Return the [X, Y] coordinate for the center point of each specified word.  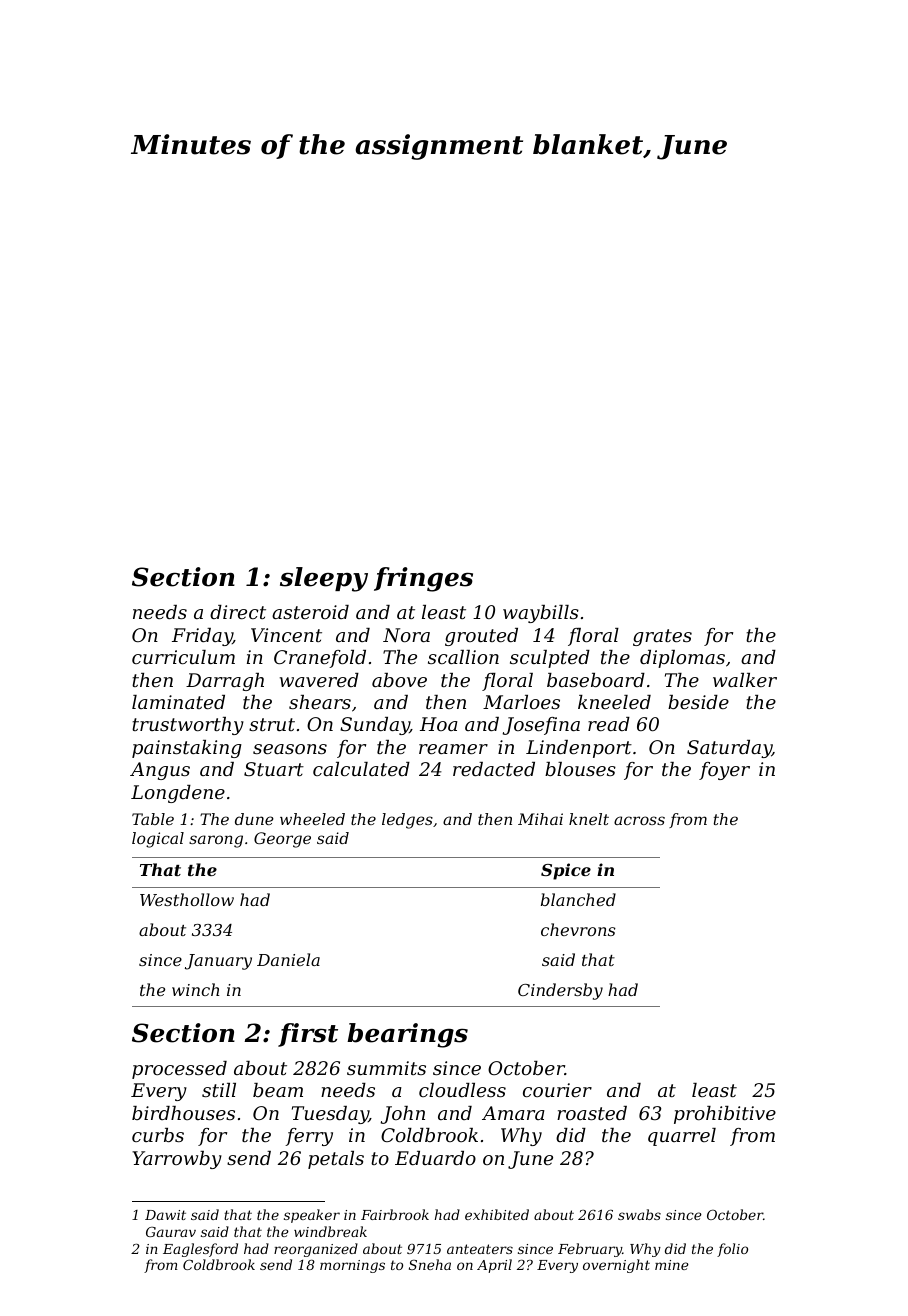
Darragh [225, 682]
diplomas [682, 659]
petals [336, 1160]
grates [662, 637]
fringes [423, 579]
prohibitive [725, 1115]
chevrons [578, 929]
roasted [592, 1113]
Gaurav [171, 1232]
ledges [407, 821]
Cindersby [560, 991]
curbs [158, 1135]
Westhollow [187, 899]
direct [238, 612]
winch [195, 989]
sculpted [550, 659]
